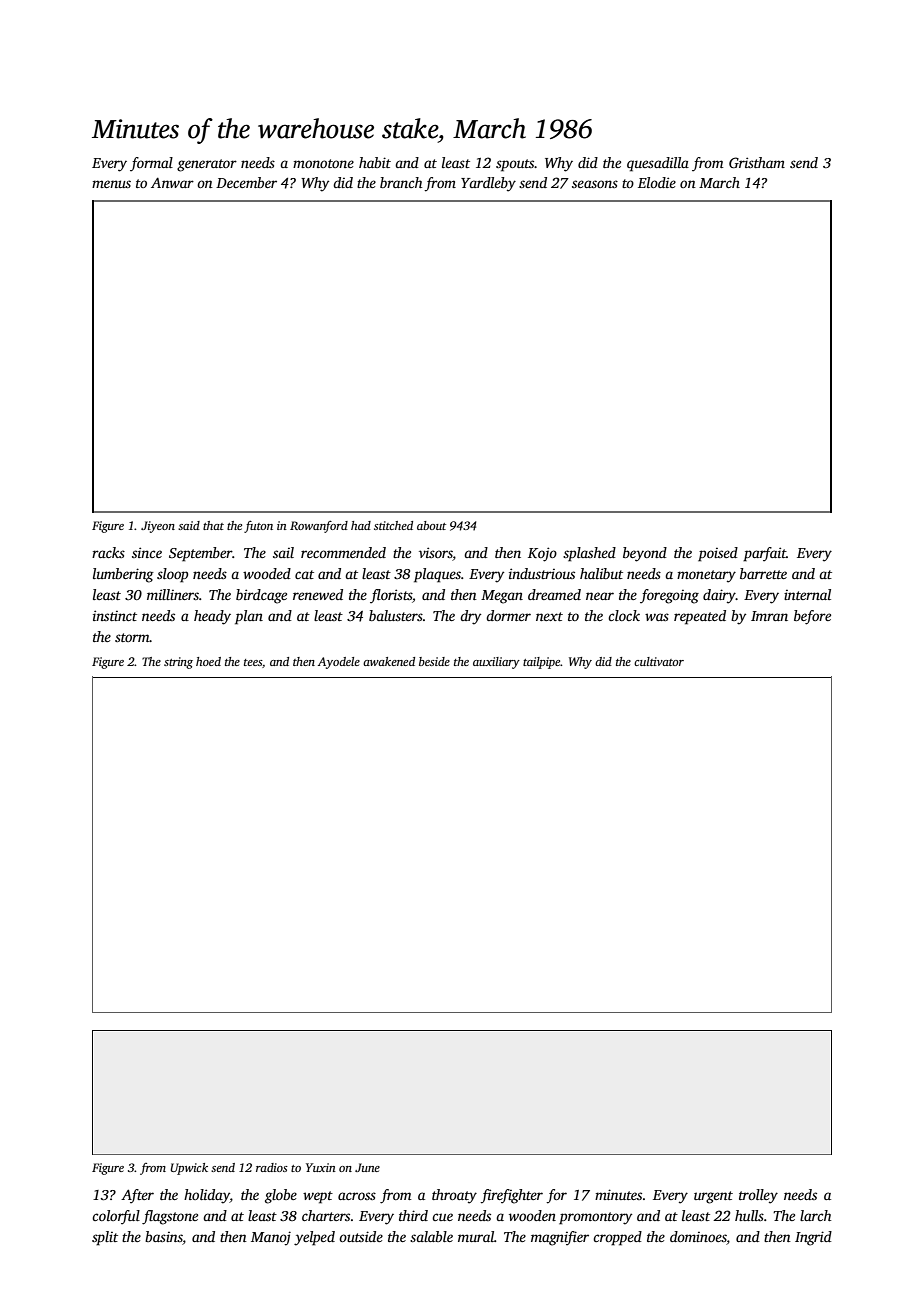  Describe the element at coordinates (659, 661) in the image. I see `cultivator` at that location.
